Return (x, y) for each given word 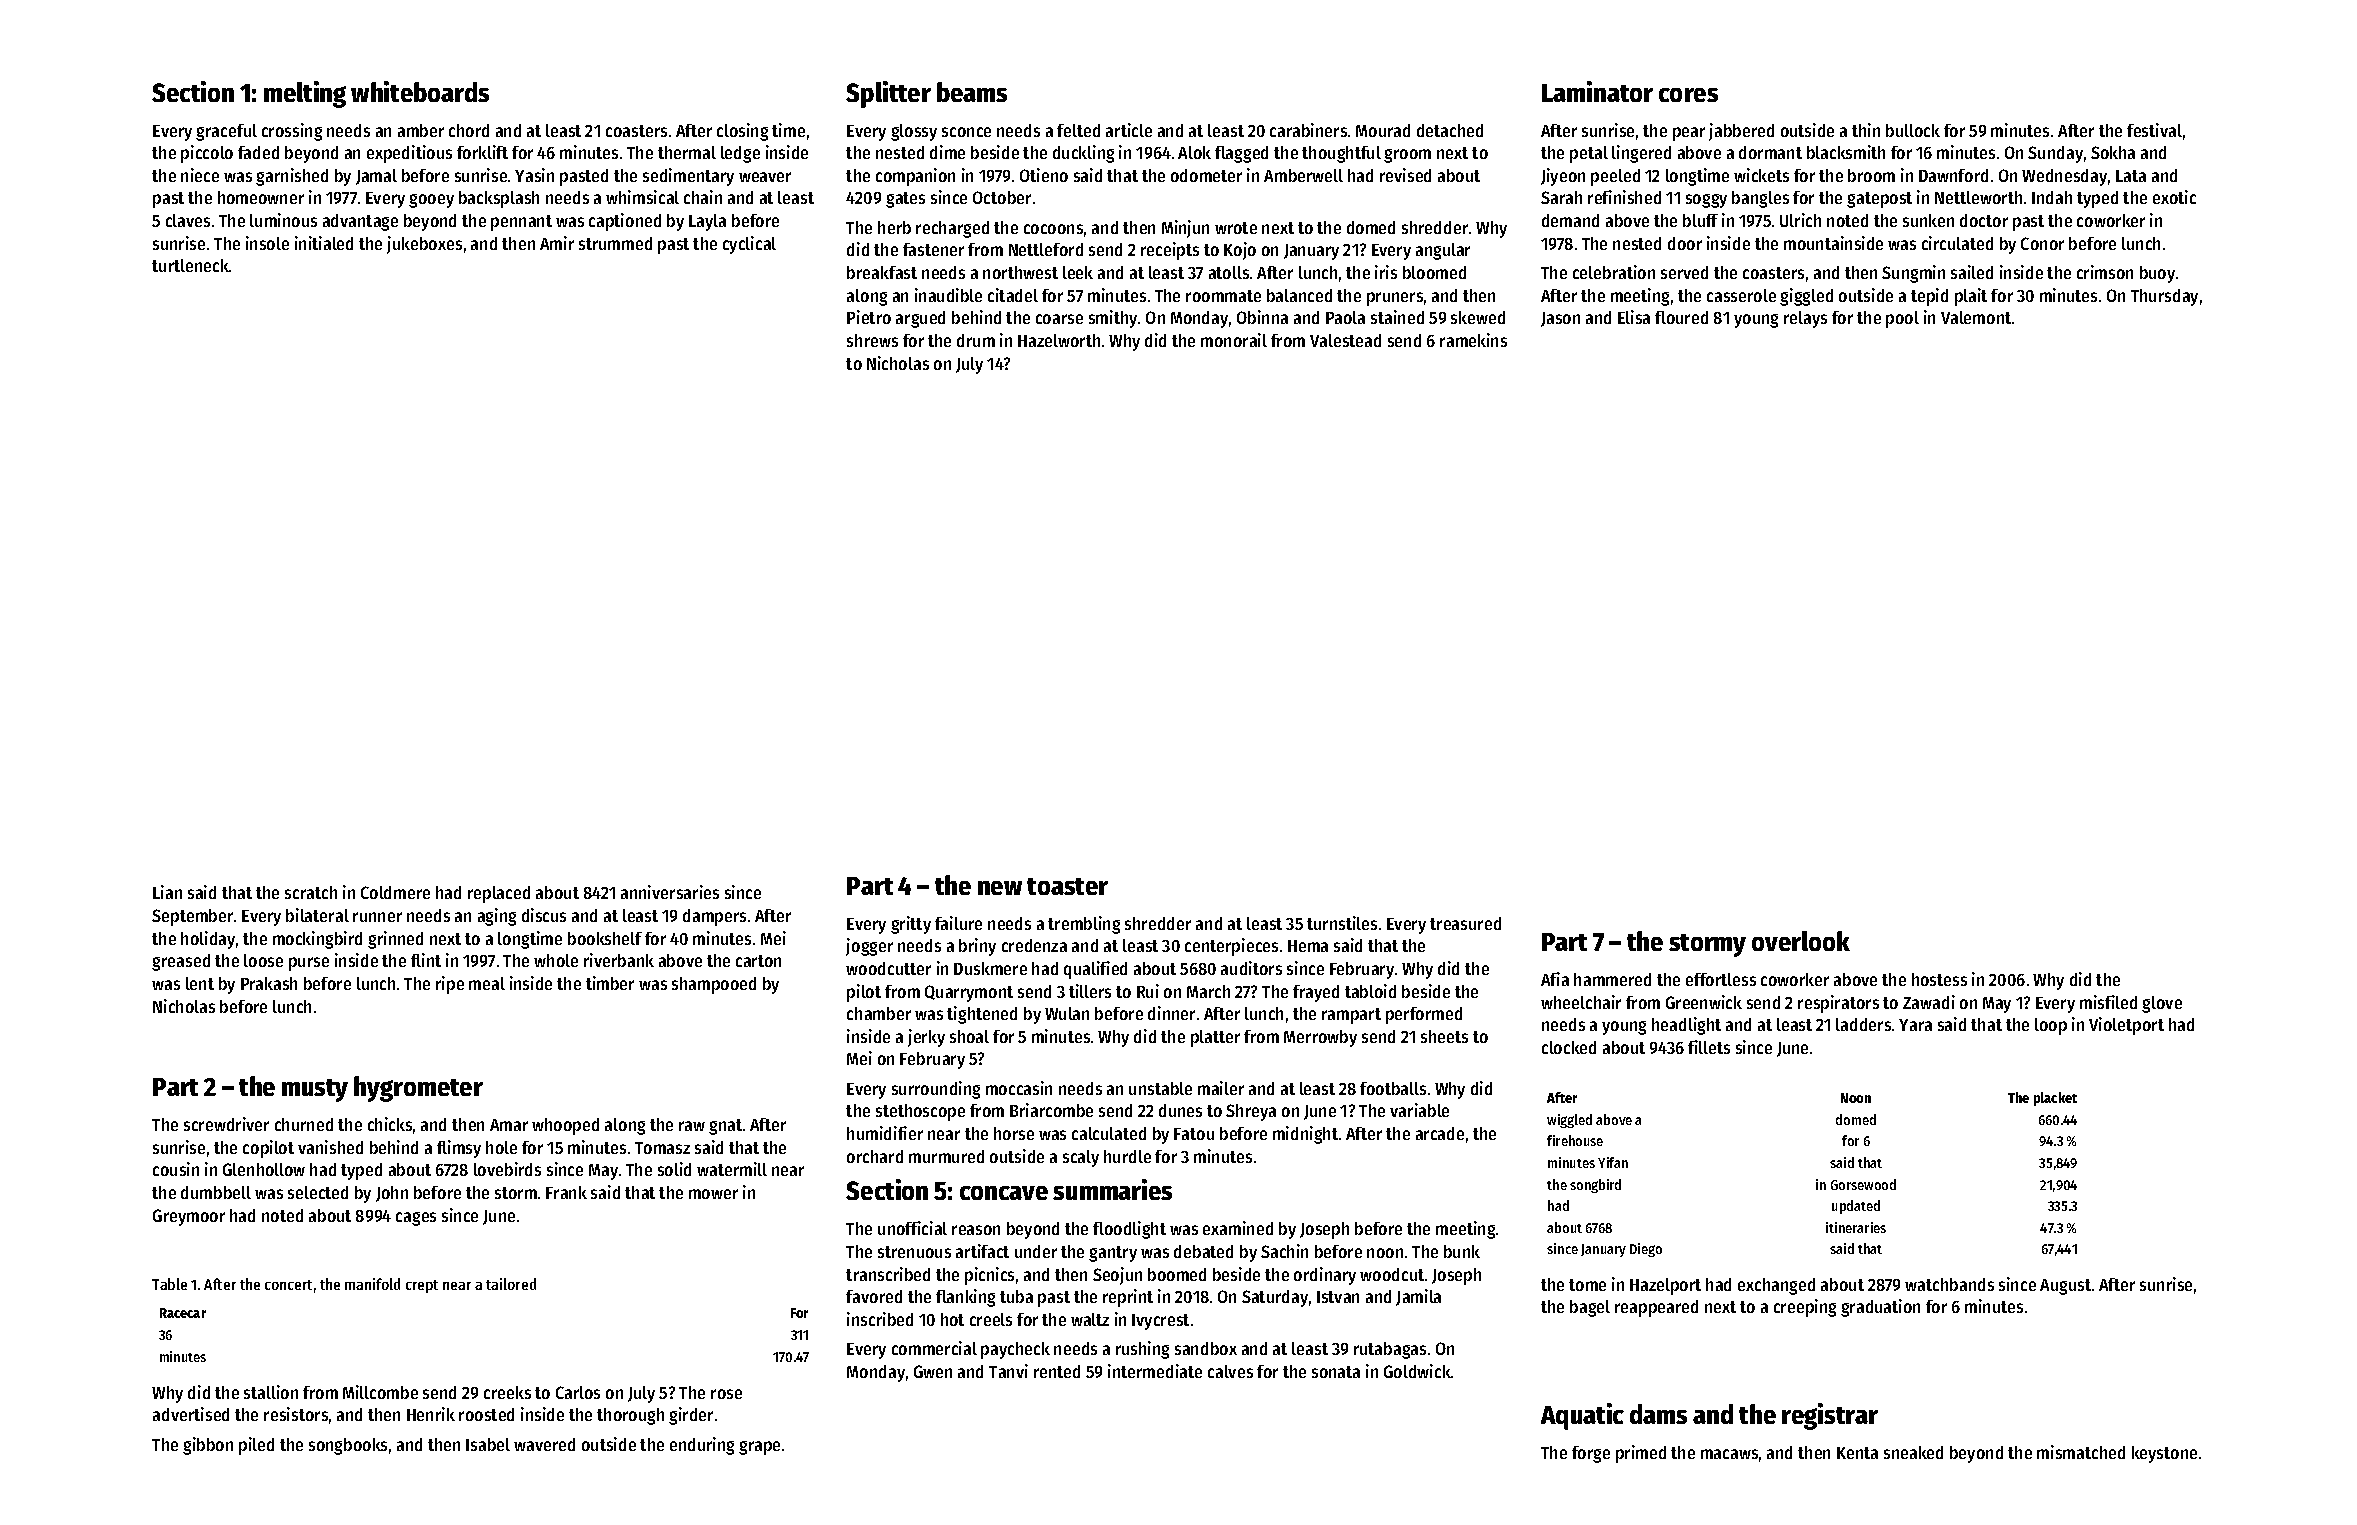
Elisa (1634, 317)
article (1129, 130)
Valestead (1345, 340)
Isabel (488, 1444)
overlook (1801, 941)
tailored (511, 1284)
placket (2055, 1099)
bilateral (317, 915)
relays (1805, 319)
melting (305, 94)
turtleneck (190, 265)
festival (2154, 130)
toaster (1067, 886)
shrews (872, 340)
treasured (1465, 923)
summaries (1112, 1189)
